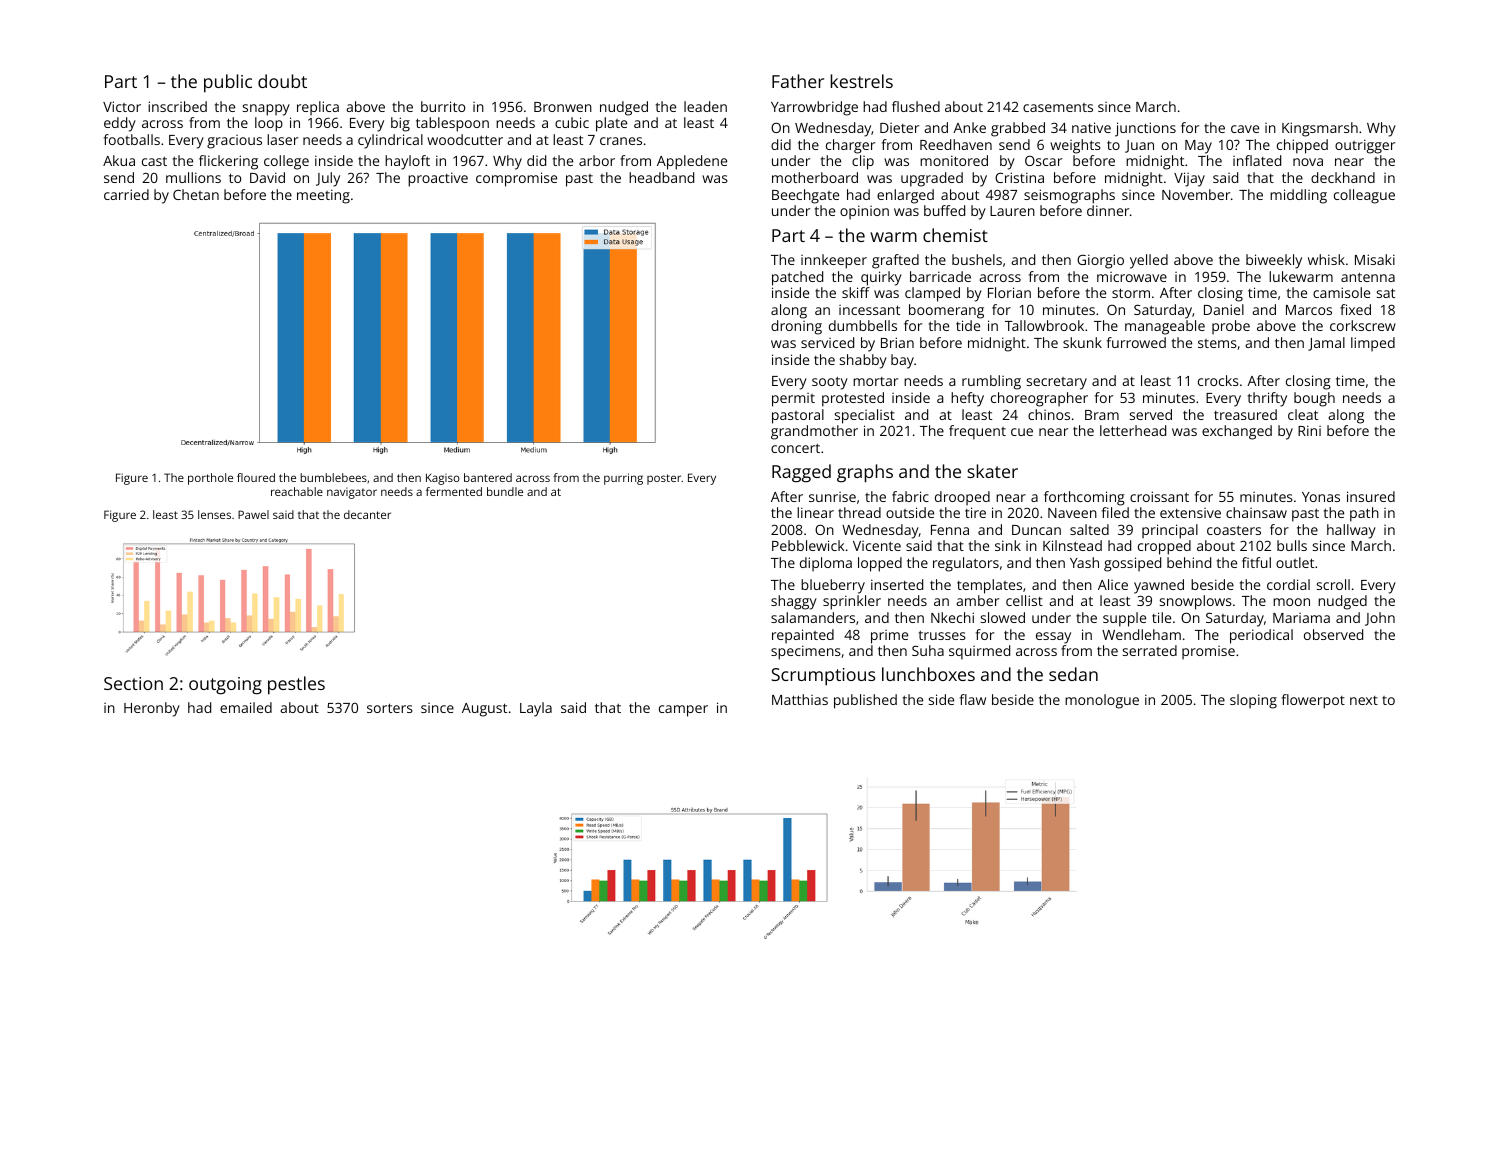 The height and width of the screenshot is (1159, 1499). Describe the element at coordinates (133, 683) in the screenshot. I see `Section` at that location.
